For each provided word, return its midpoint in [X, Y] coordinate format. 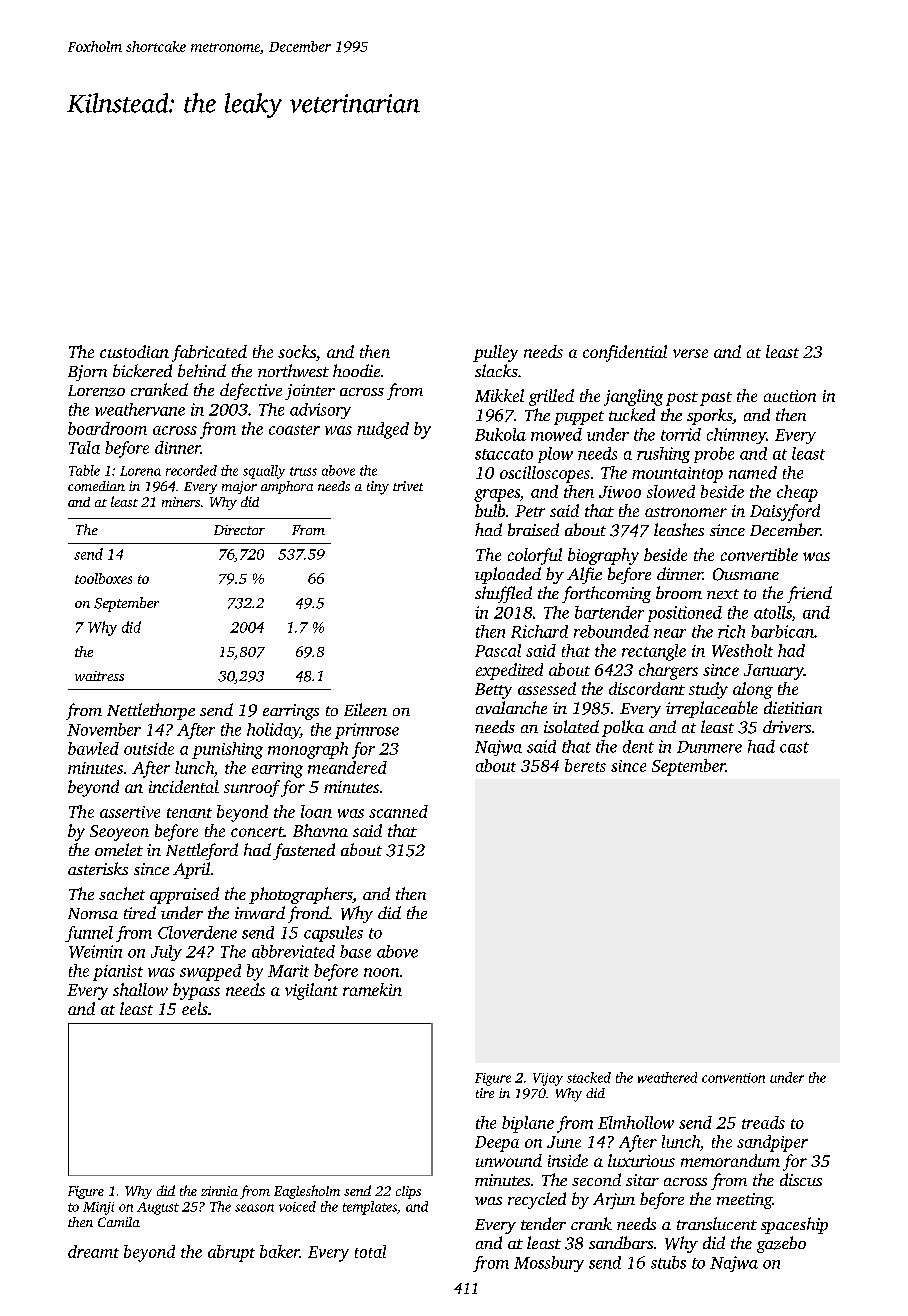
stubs [668, 1262]
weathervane [140, 409]
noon [381, 972]
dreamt [93, 1251]
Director [239, 530]
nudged [383, 430]
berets [585, 765]
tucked [632, 414]
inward [260, 912]
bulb [490, 510]
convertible [759, 554]
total [370, 1251]
